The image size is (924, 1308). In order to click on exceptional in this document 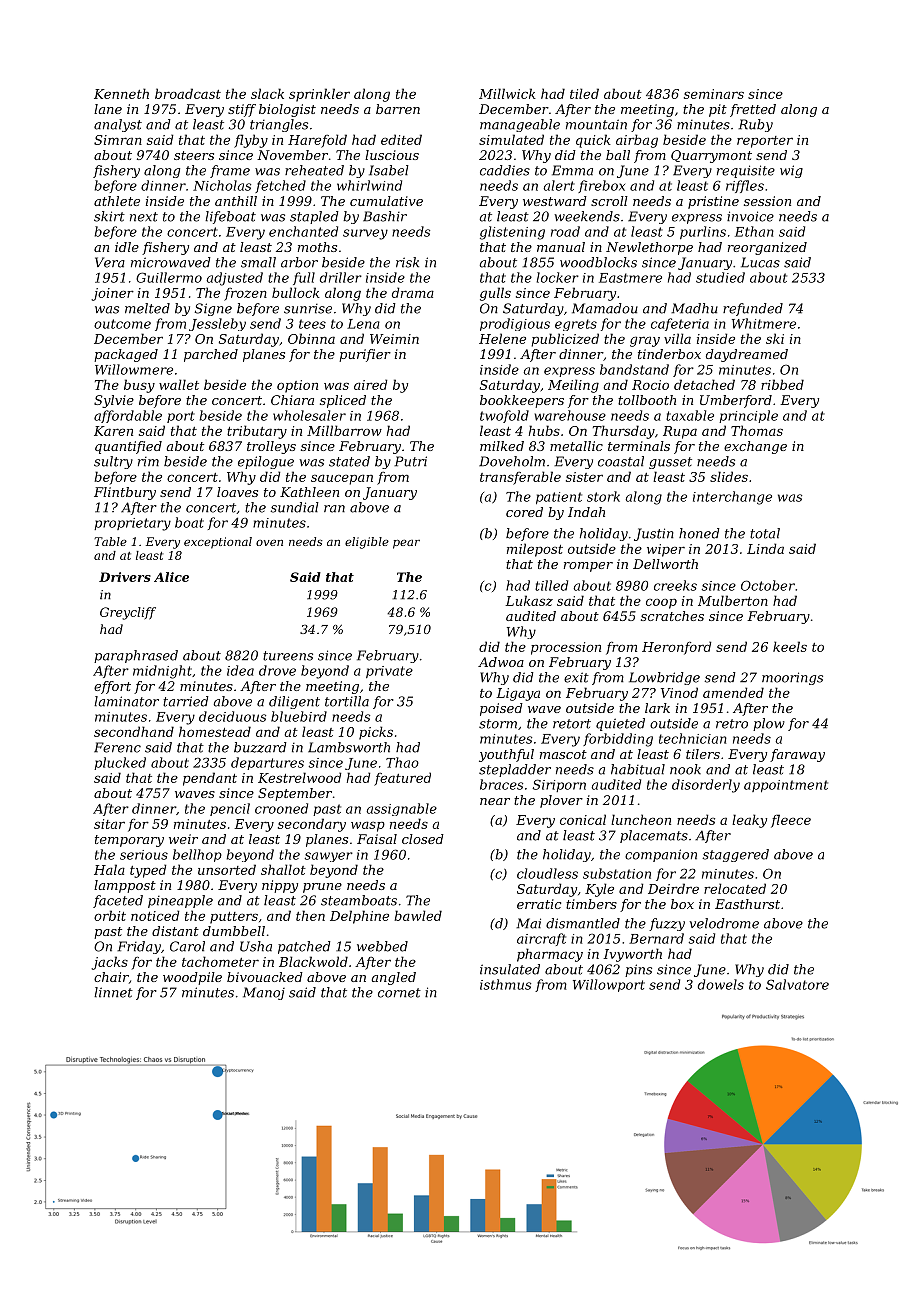, I will do `click(218, 543)`.
